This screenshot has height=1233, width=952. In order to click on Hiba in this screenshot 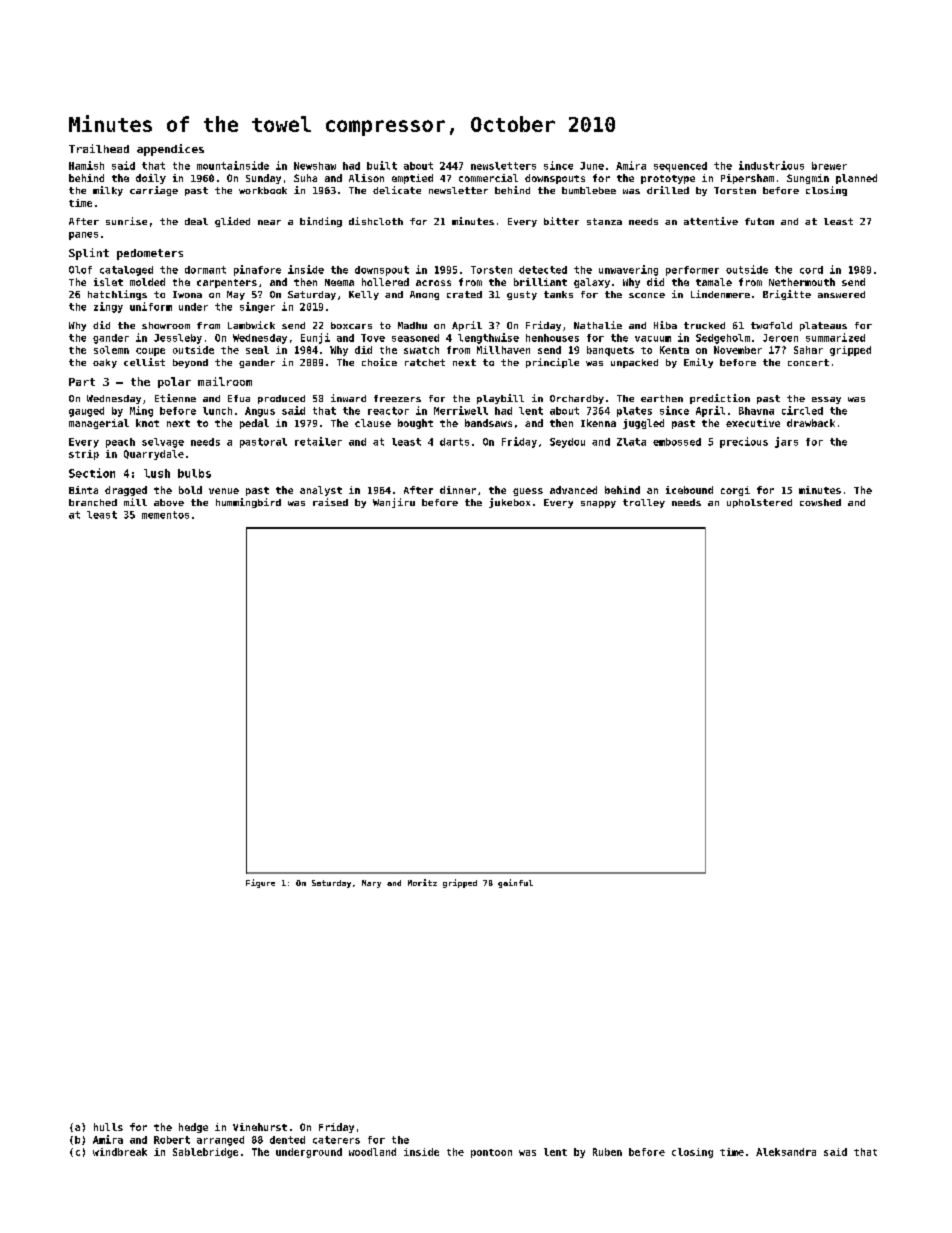, I will do `click(665, 325)`.
